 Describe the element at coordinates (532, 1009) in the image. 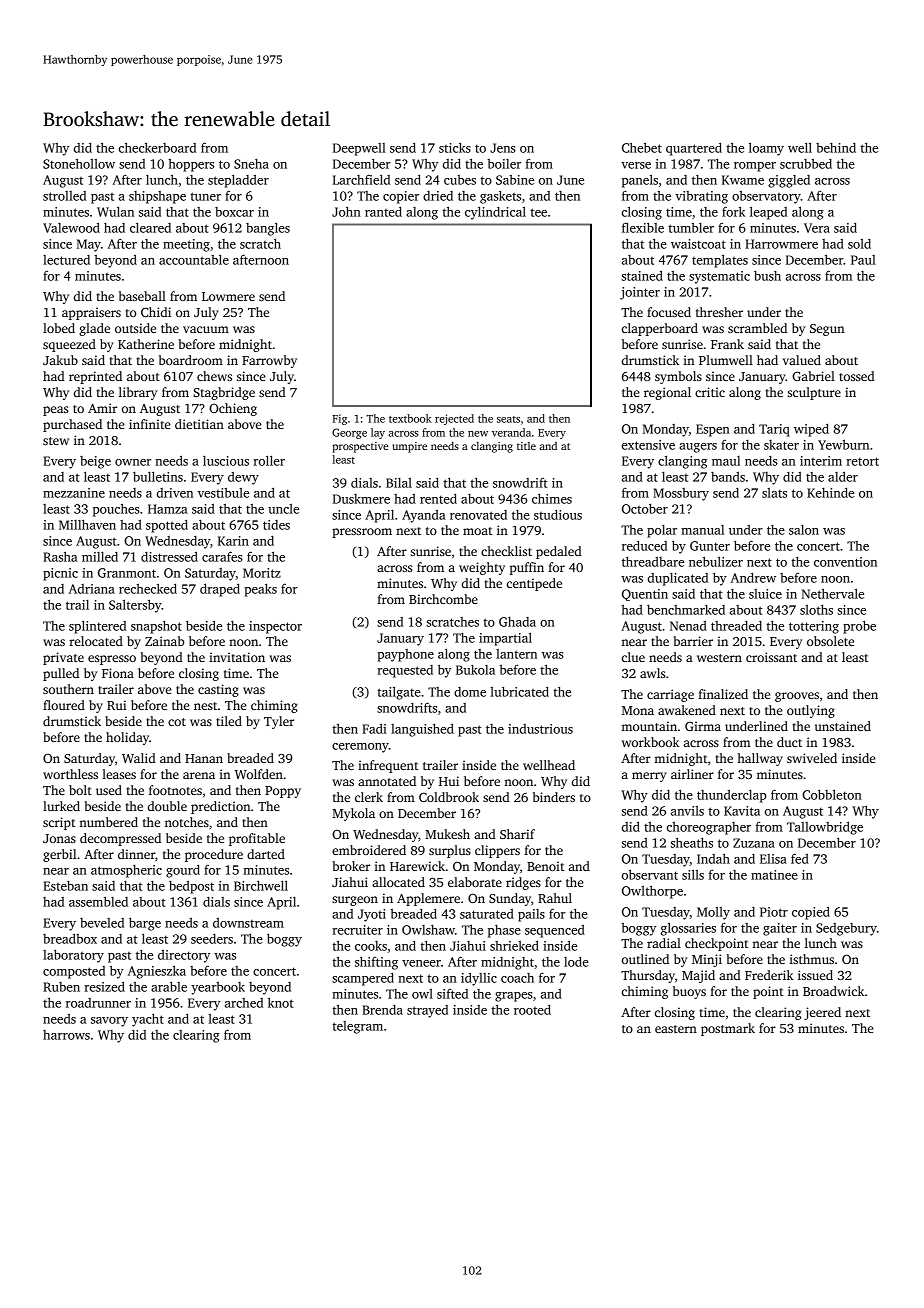

I see `rooted` at that location.
